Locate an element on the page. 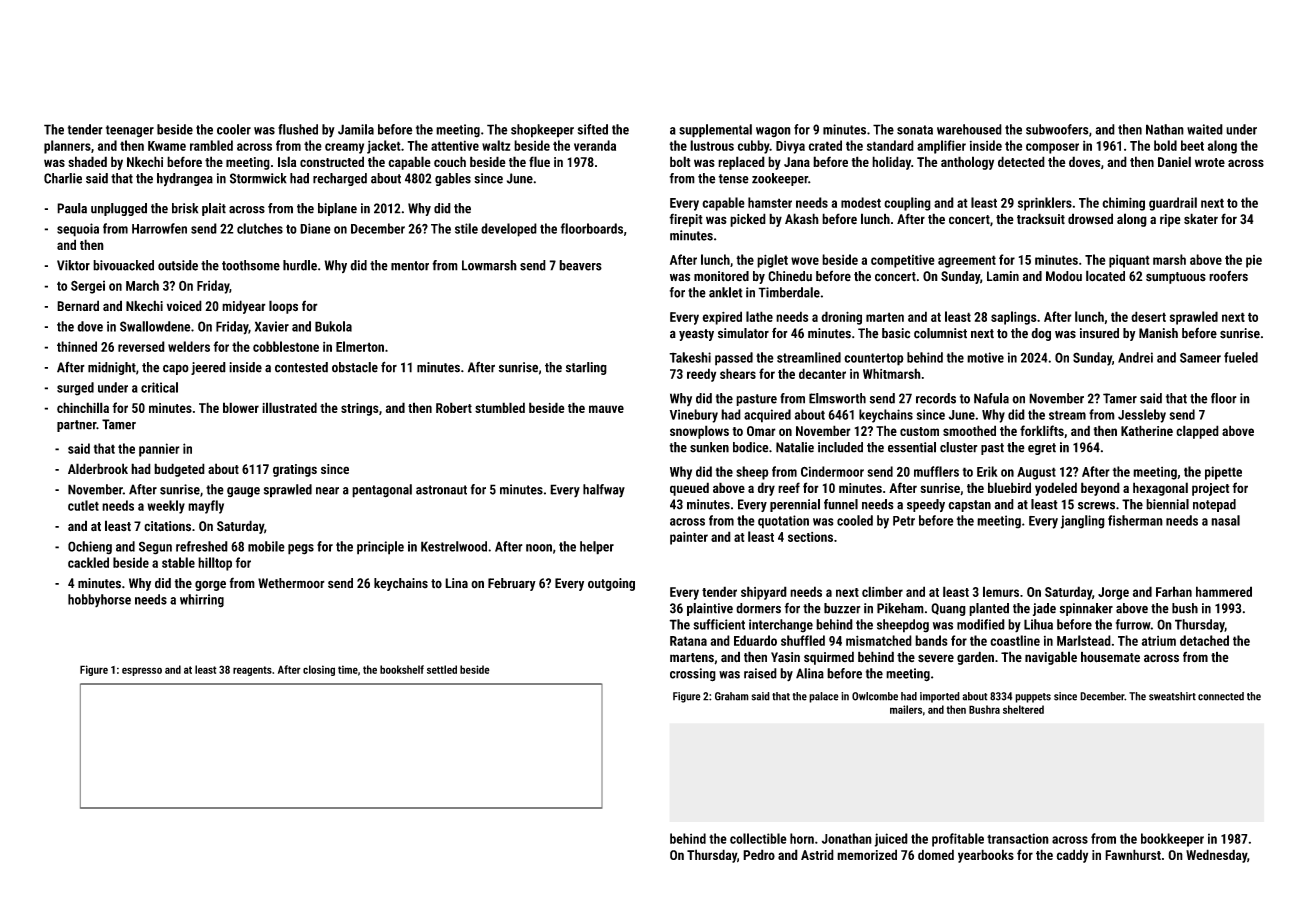  teenager is located at coordinates (130, 131).
